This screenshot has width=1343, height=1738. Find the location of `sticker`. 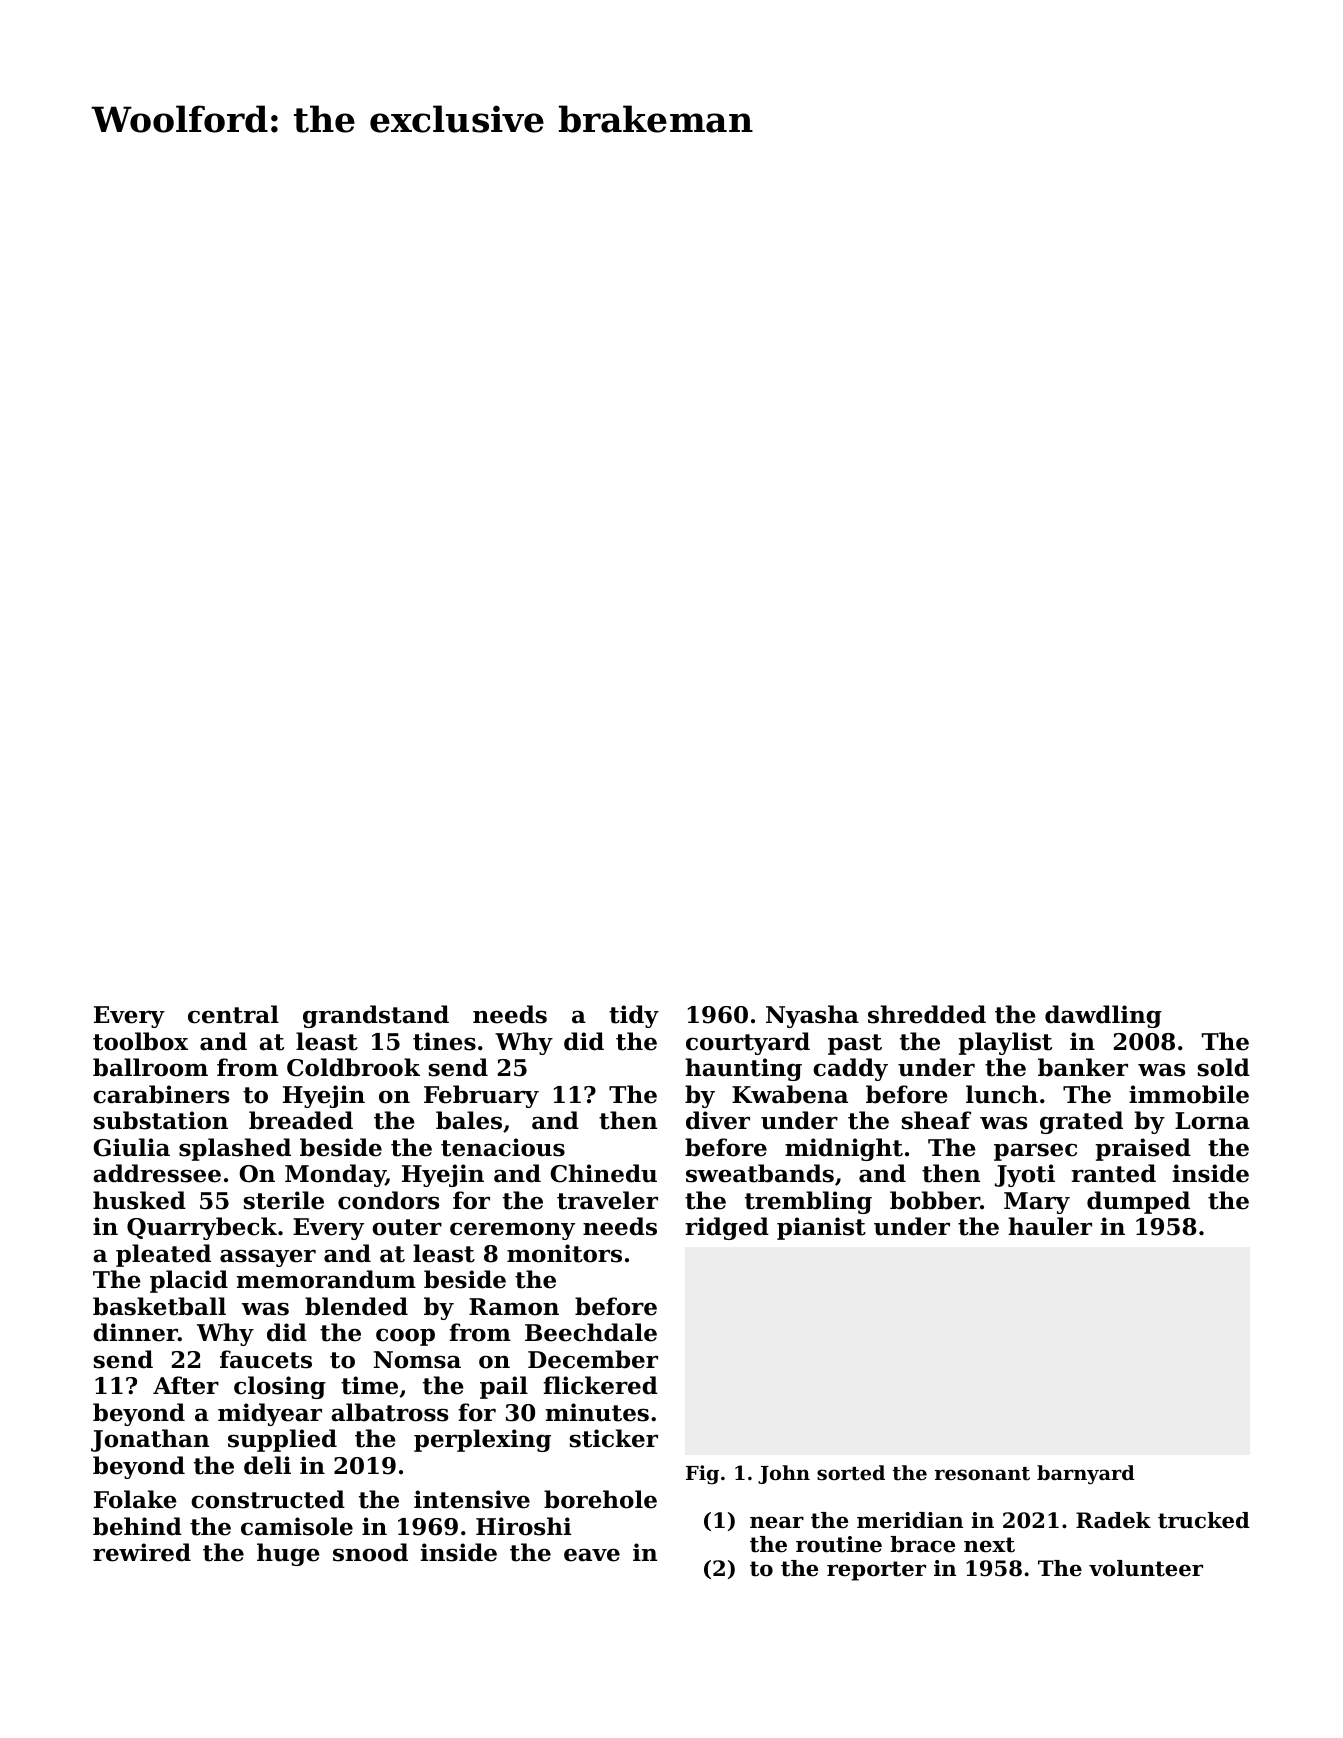

sticker is located at coordinates (614, 1438).
